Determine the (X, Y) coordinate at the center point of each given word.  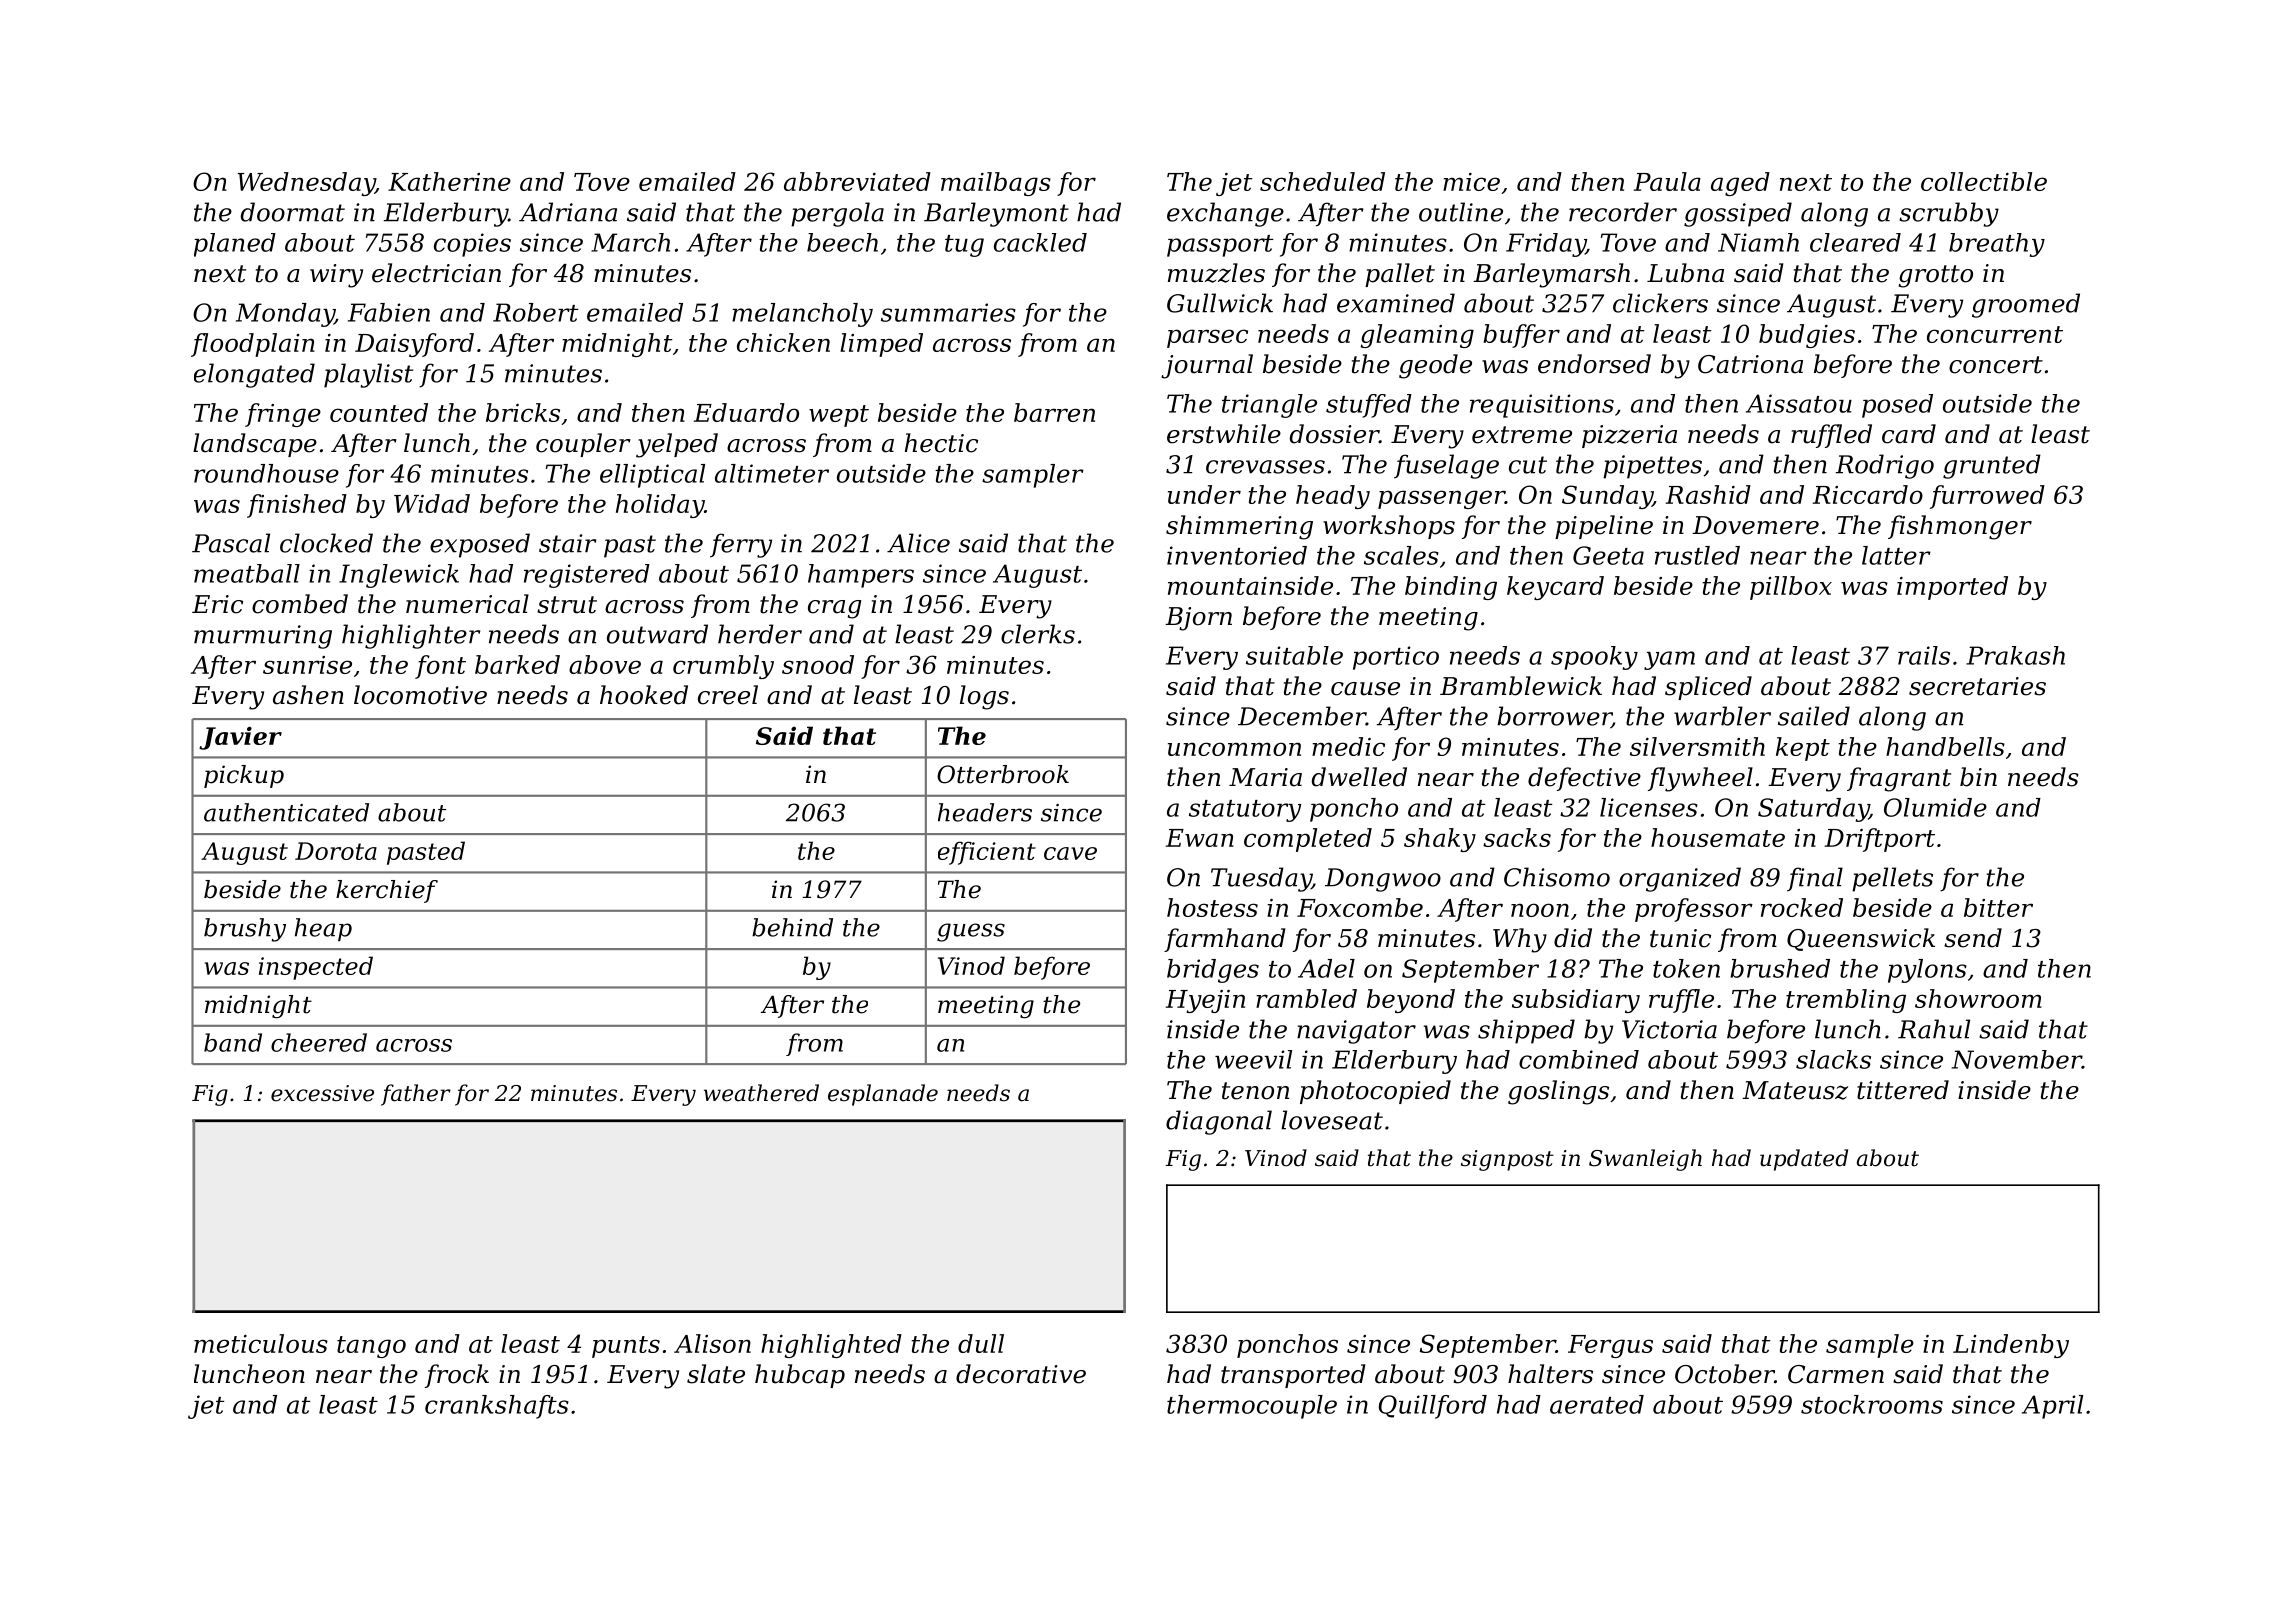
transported (1293, 1376)
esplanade (883, 1095)
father (416, 1095)
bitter (1998, 907)
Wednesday (306, 184)
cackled (1040, 242)
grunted (1992, 466)
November (2017, 1059)
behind (792, 927)
